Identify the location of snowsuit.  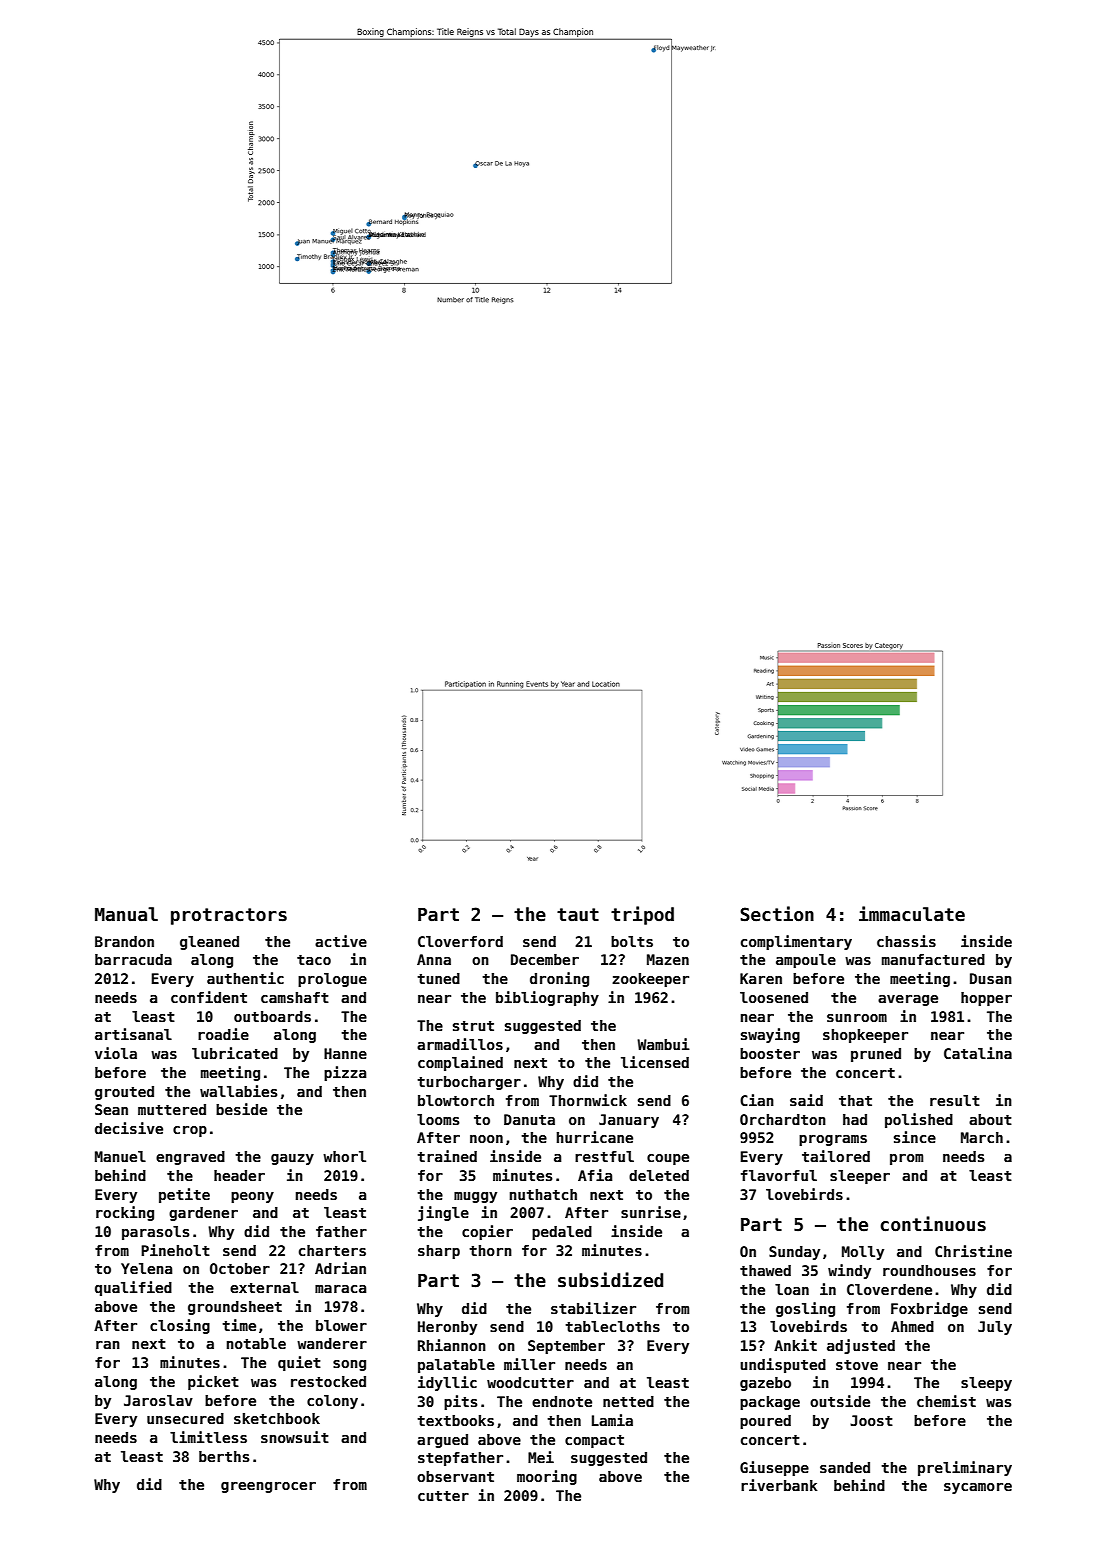
(295, 1437).
